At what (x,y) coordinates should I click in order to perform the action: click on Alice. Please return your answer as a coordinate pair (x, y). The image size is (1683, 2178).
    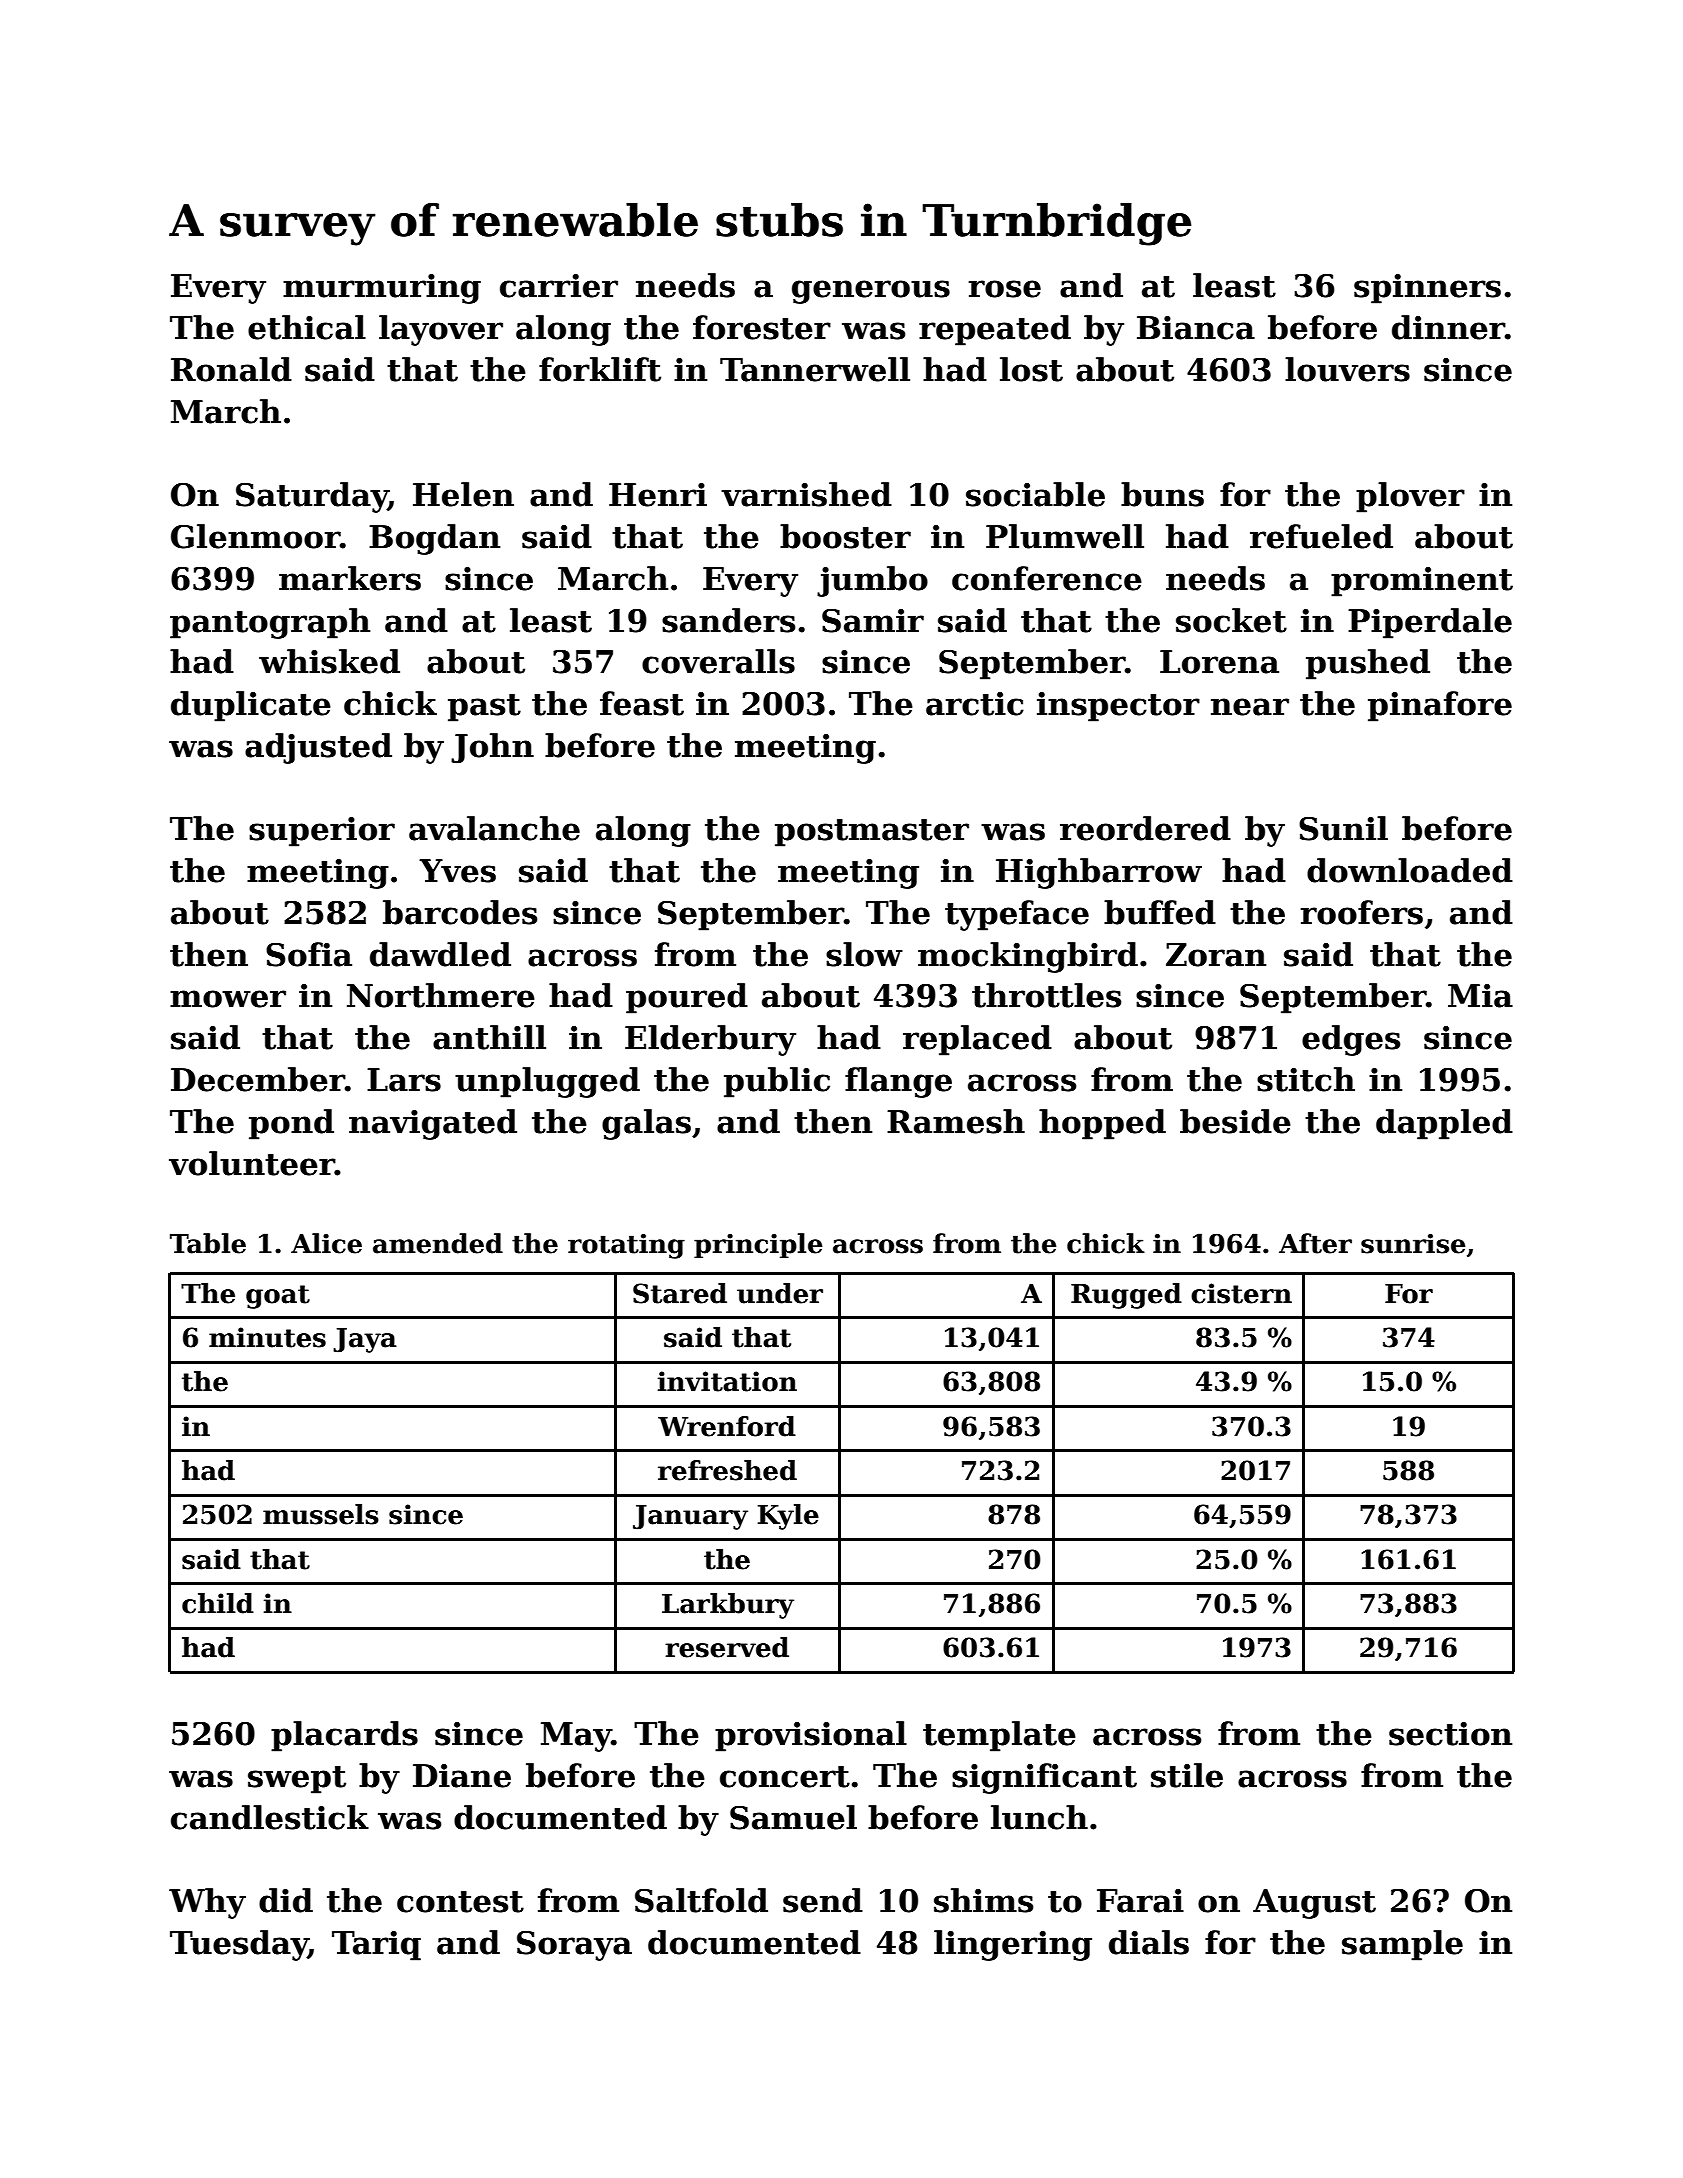
    Looking at the image, I should click on (326, 1243).
